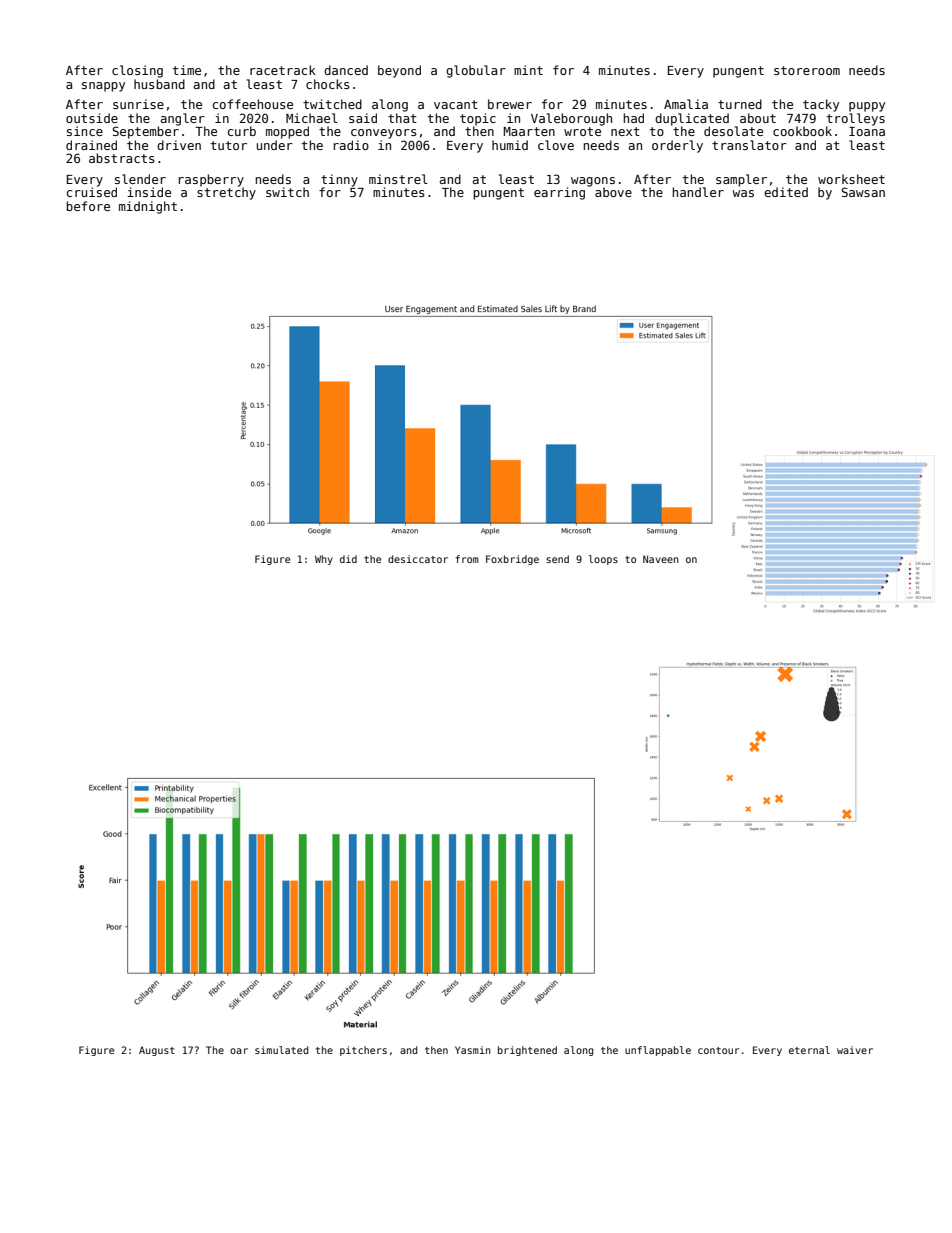  What do you see at coordinates (324, 560) in the screenshot?
I see `Why` at bounding box center [324, 560].
